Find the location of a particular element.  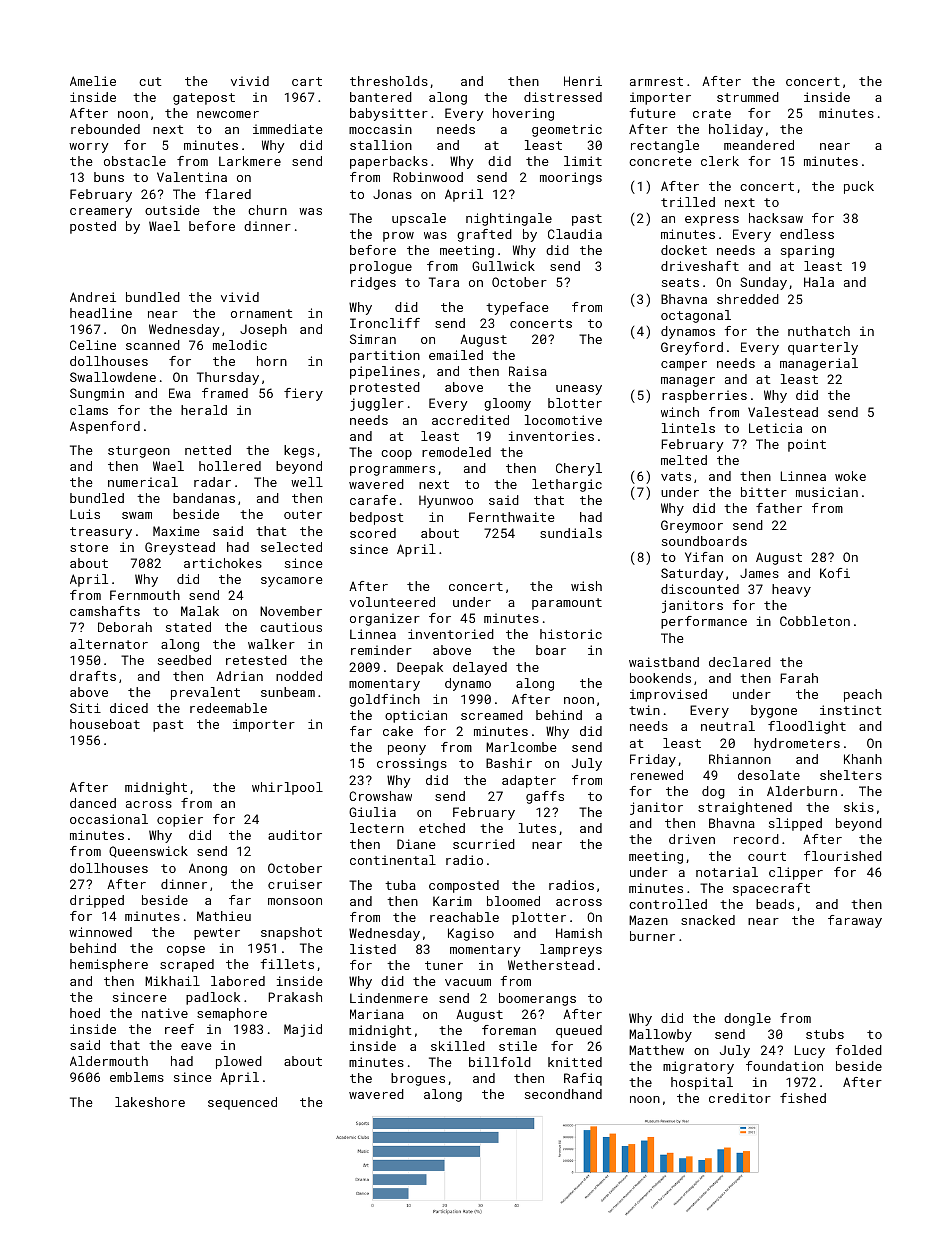

Farah is located at coordinates (799, 678).
